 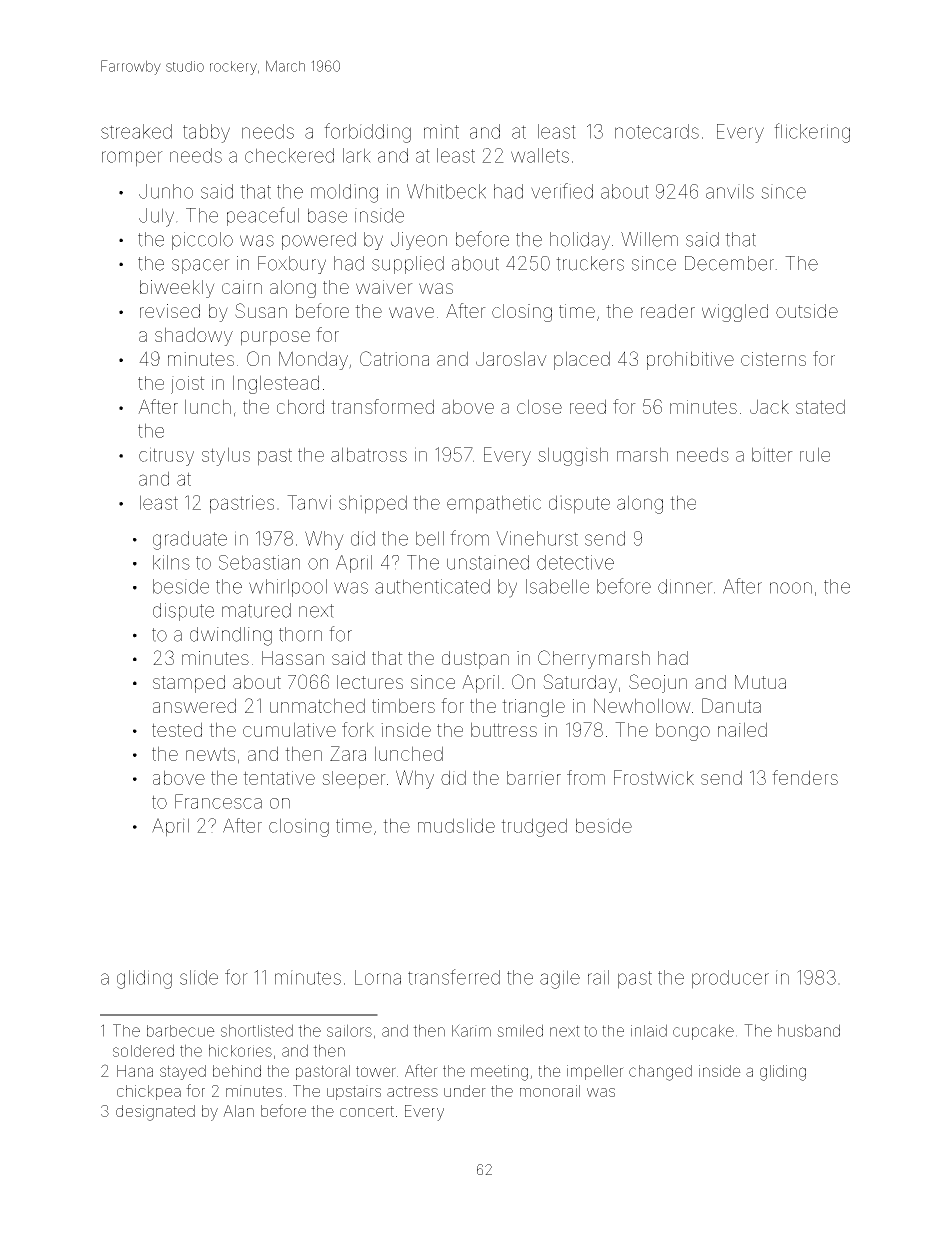 What do you see at coordinates (575, 562) in the document?
I see `detective` at bounding box center [575, 562].
